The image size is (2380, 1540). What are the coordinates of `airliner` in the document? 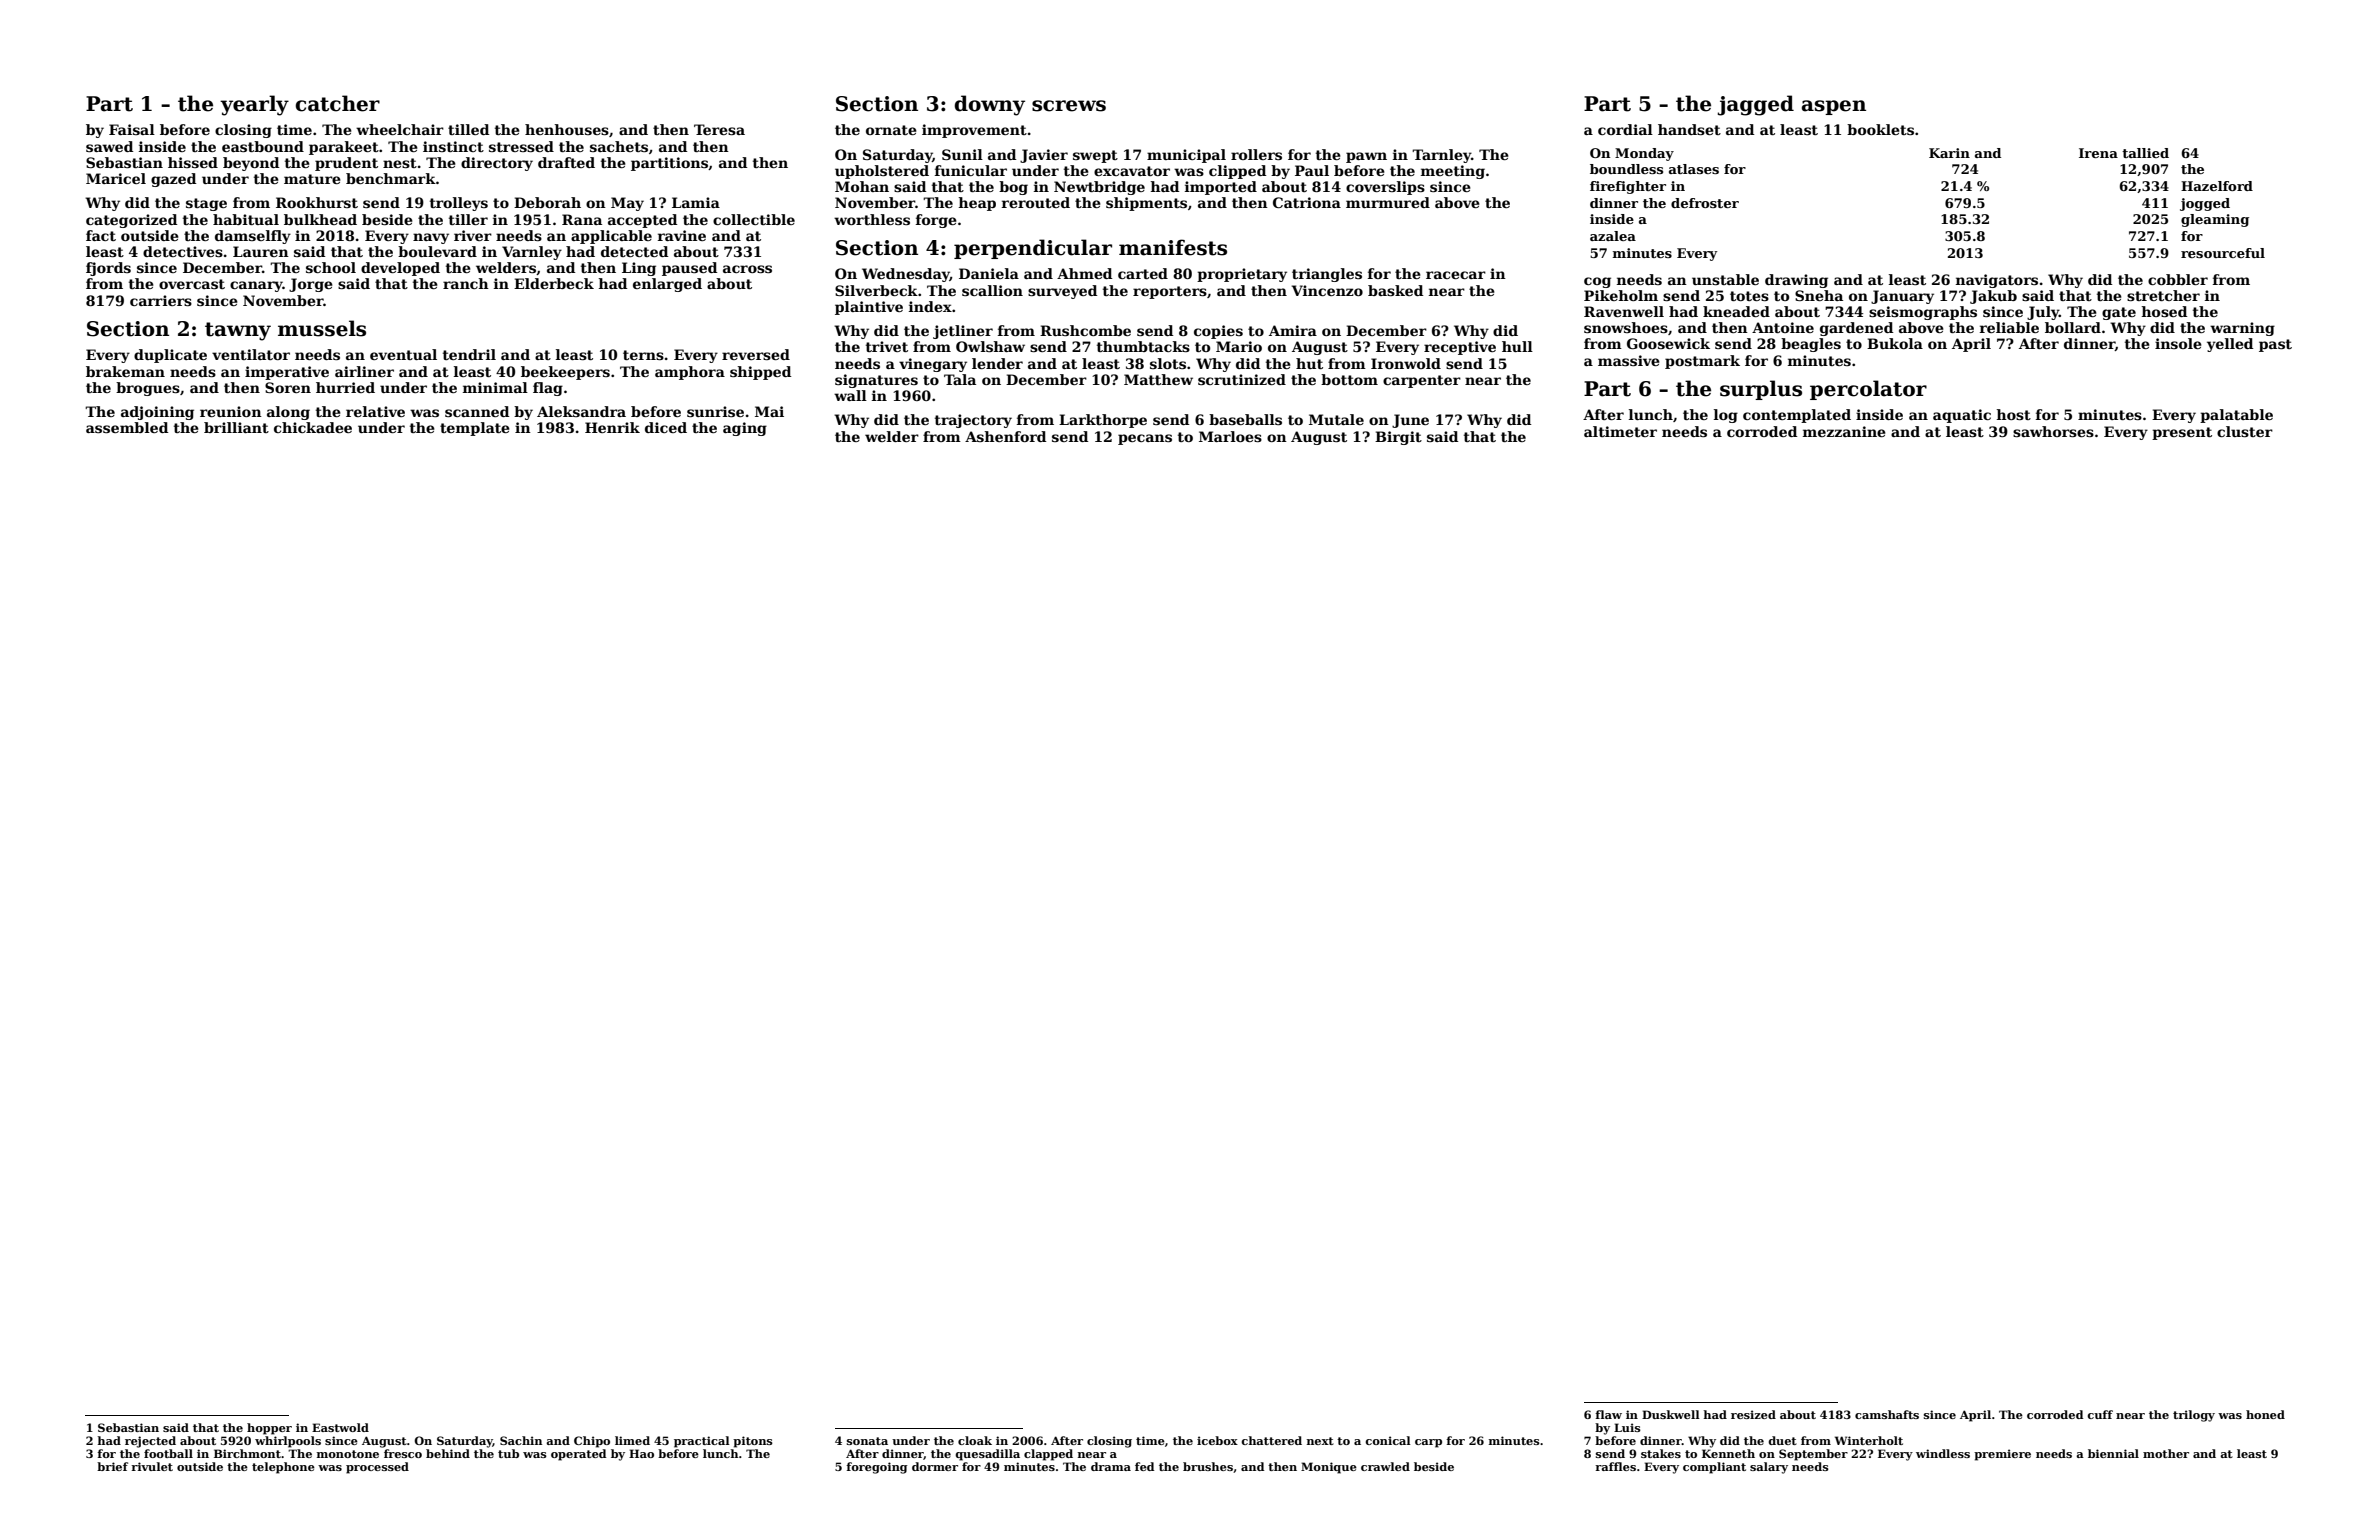 It's located at (364, 371).
